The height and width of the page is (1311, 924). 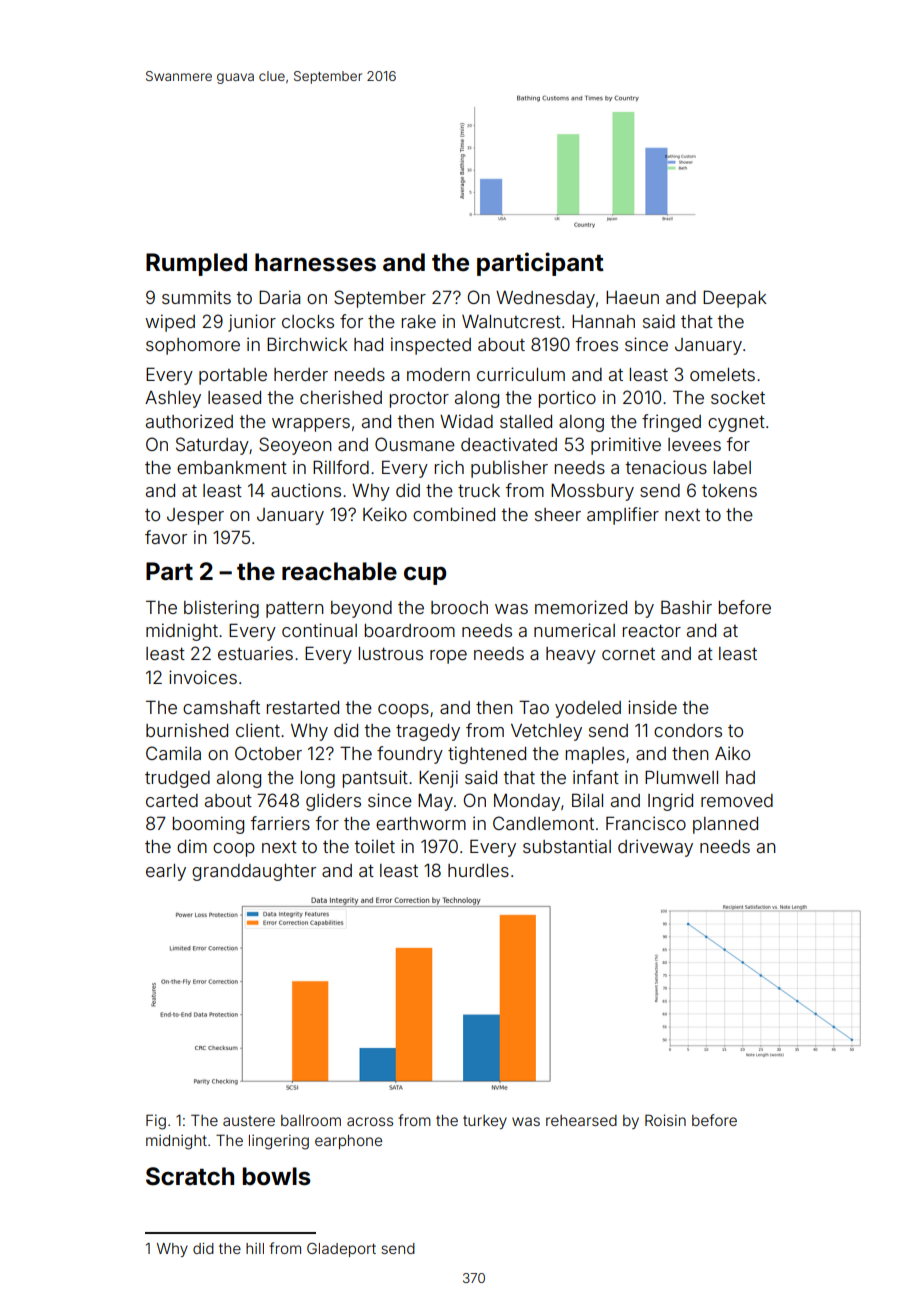 I want to click on harnesses, so click(x=315, y=262).
